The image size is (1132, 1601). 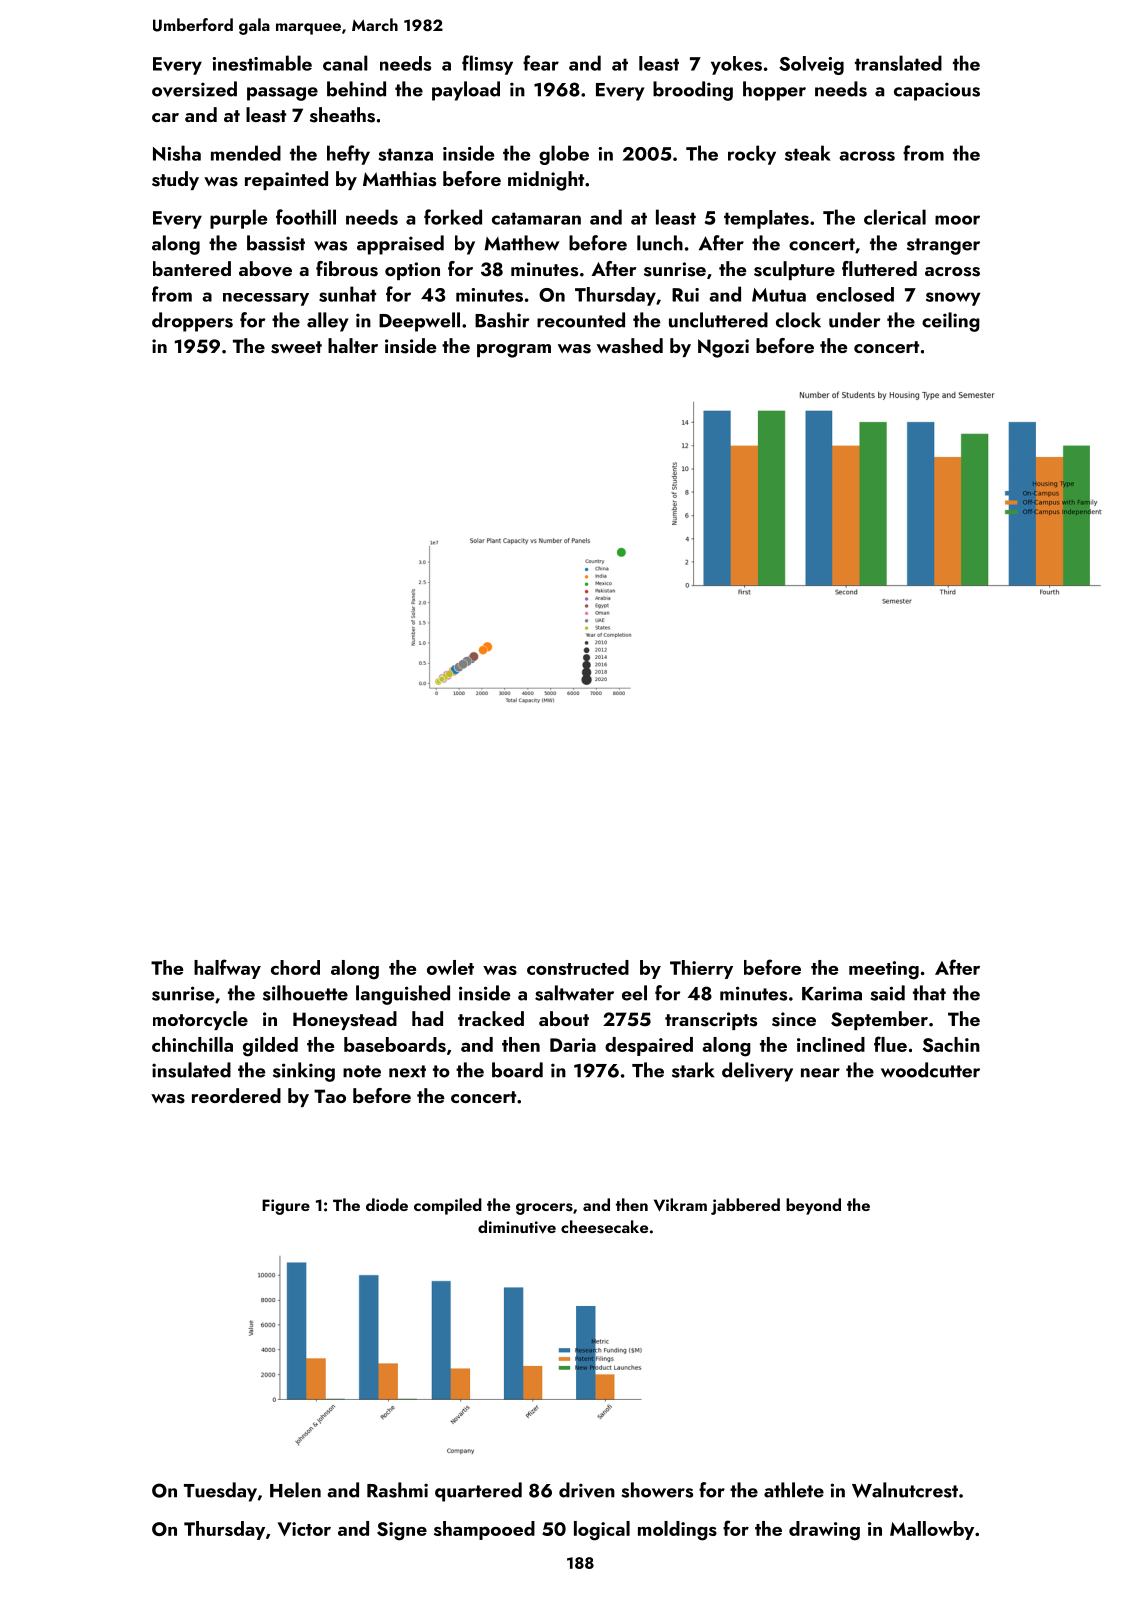 I want to click on car, so click(x=165, y=117).
